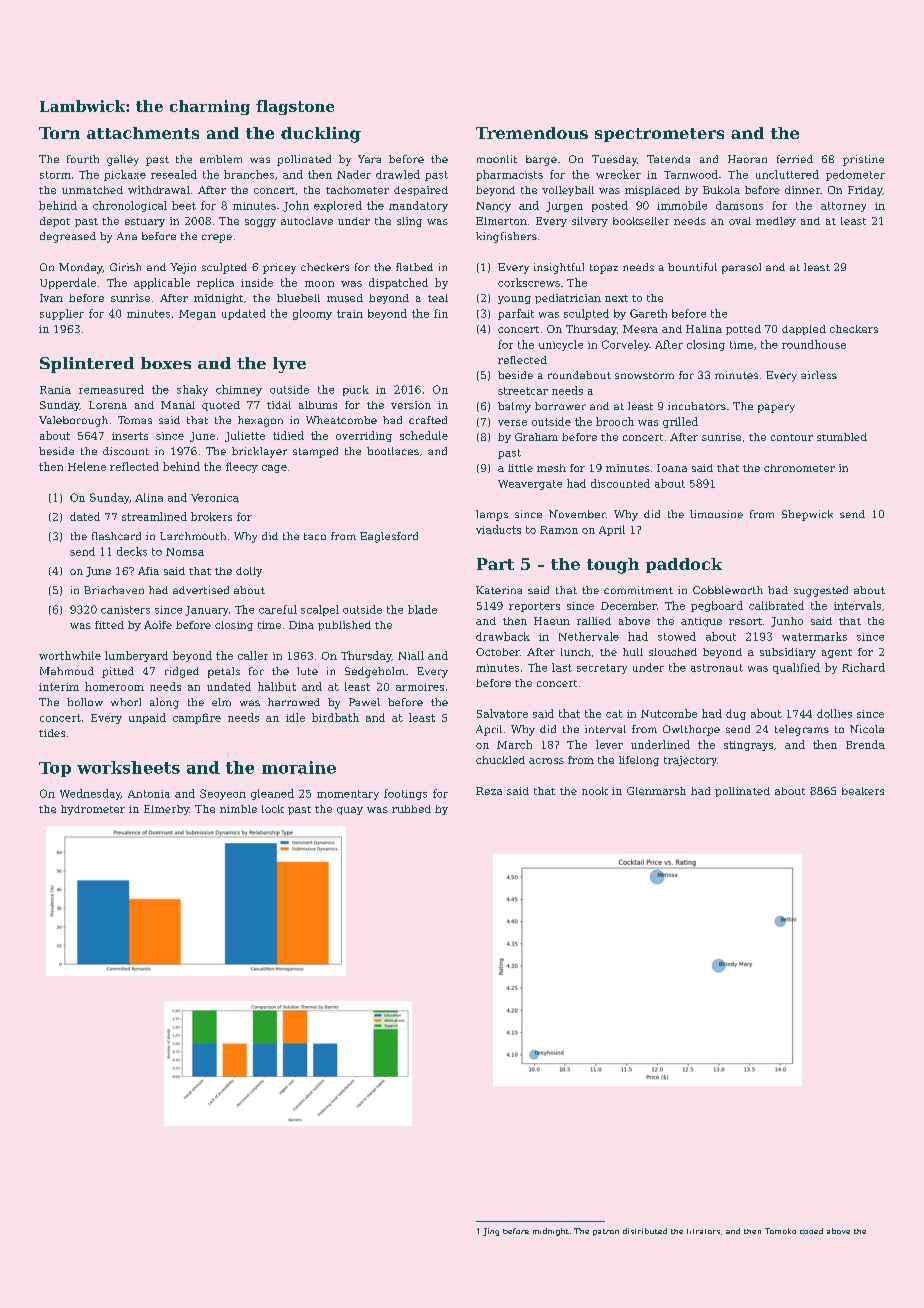 Image resolution: width=924 pixels, height=1308 pixels. Describe the element at coordinates (393, 451) in the screenshot. I see `bootlaces` at that location.
